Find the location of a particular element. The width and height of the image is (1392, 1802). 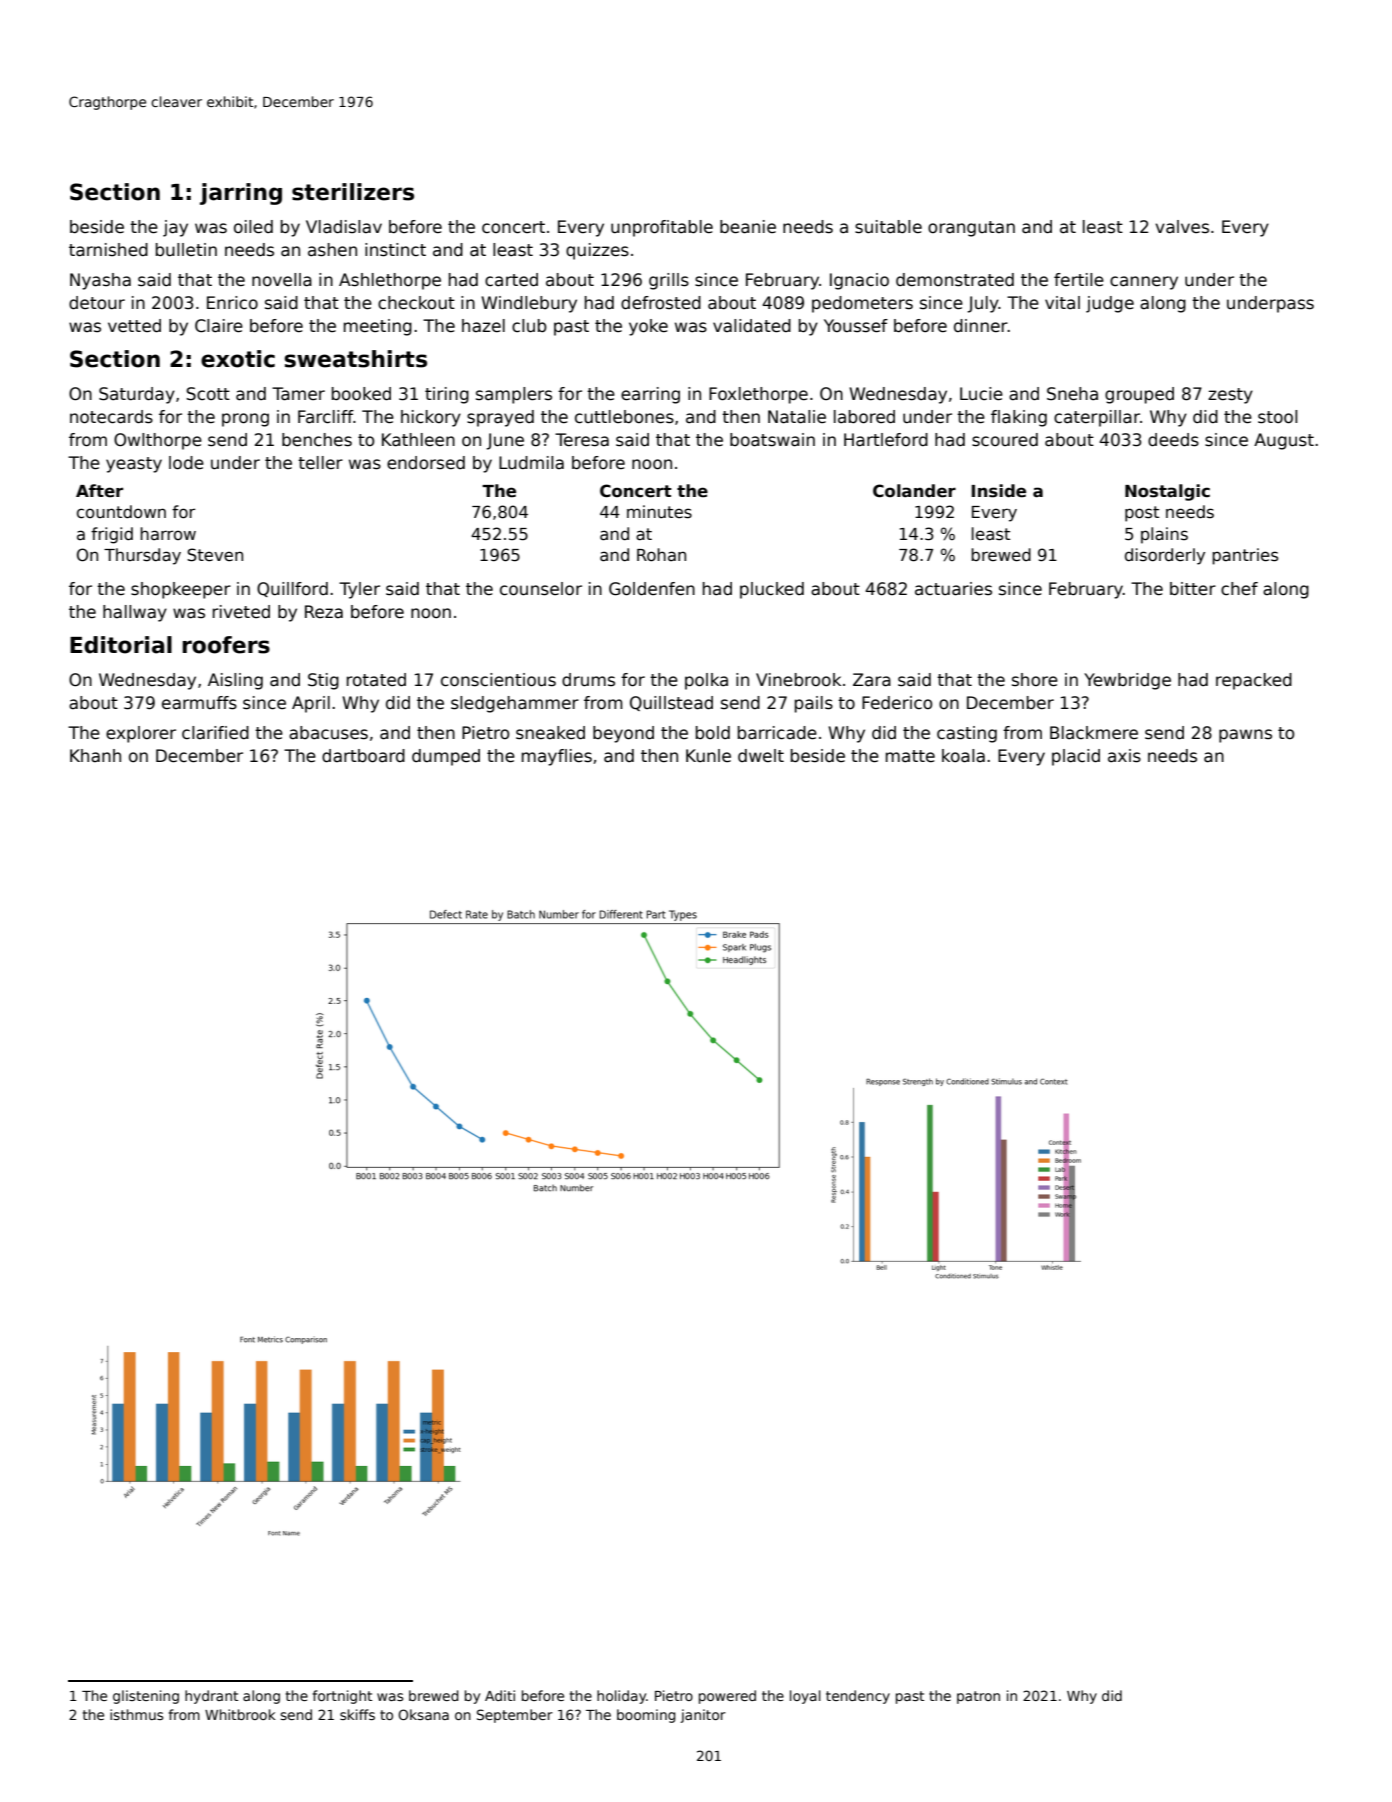

placid is located at coordinates (1076, 757).
